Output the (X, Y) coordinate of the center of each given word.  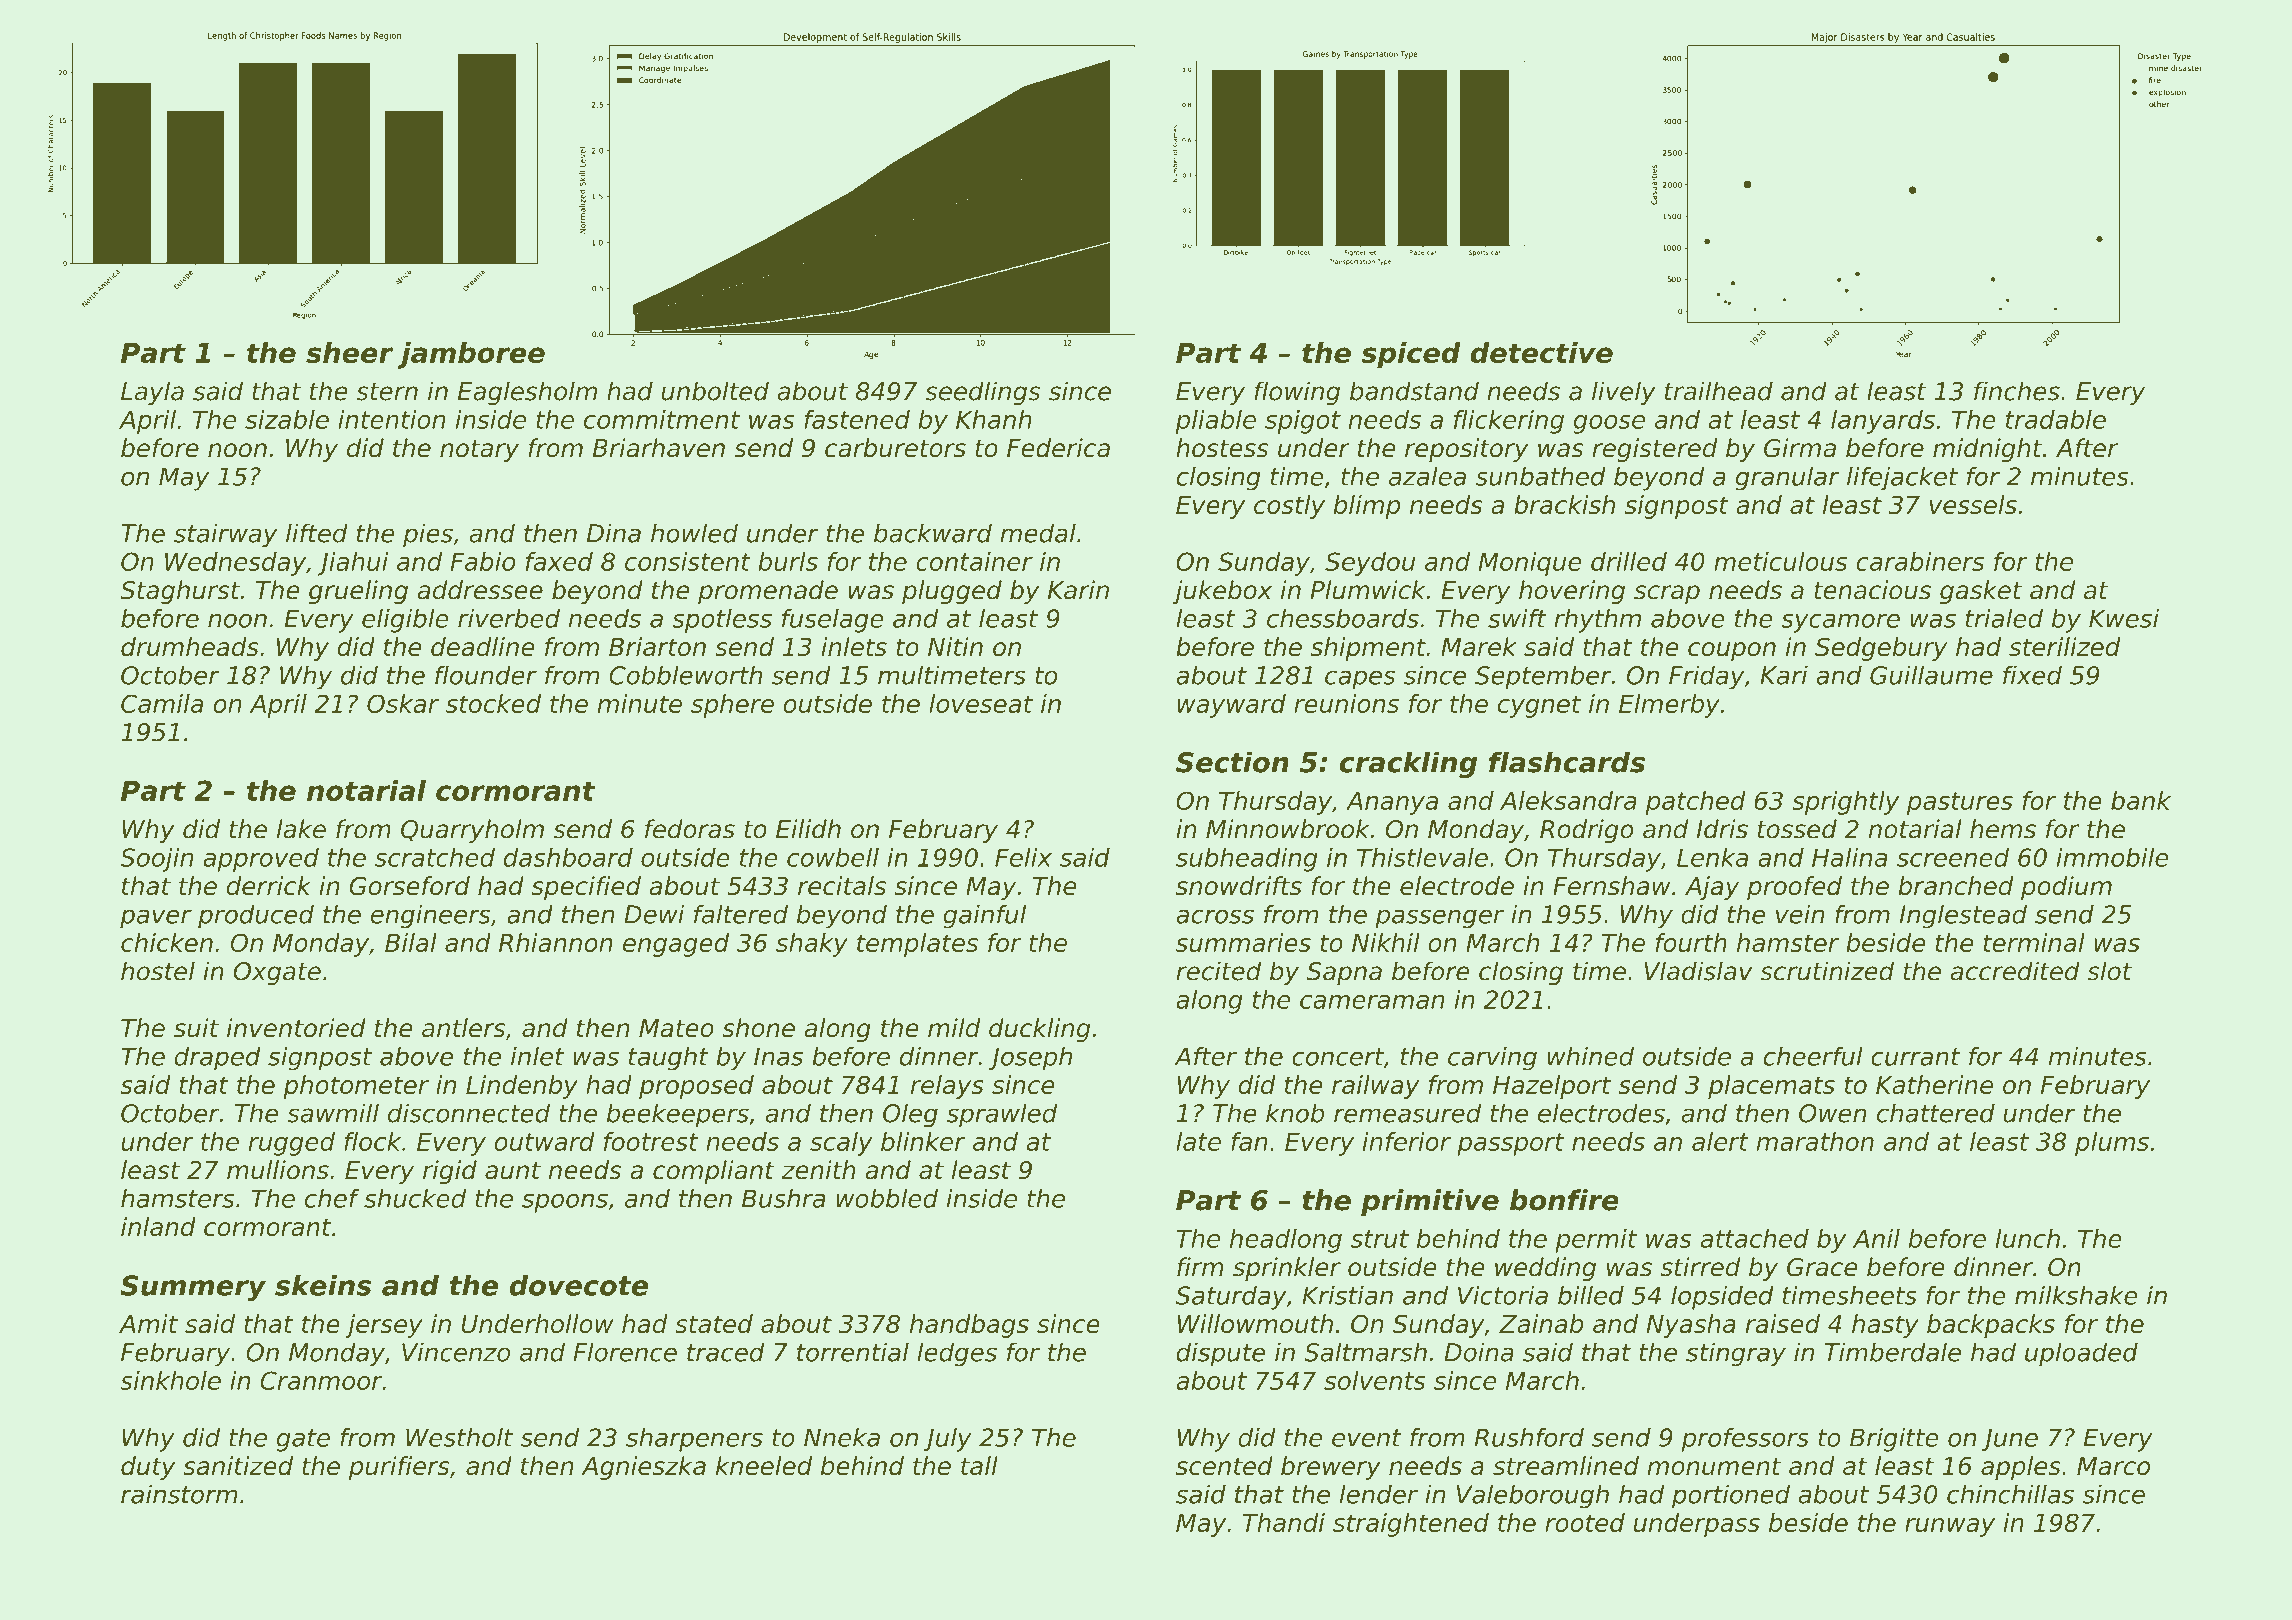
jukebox (1222, 592)
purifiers (399, 1468)
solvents (1375, 1380)
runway (1950, 1527)
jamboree (471, 355)
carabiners (1920, 561)
